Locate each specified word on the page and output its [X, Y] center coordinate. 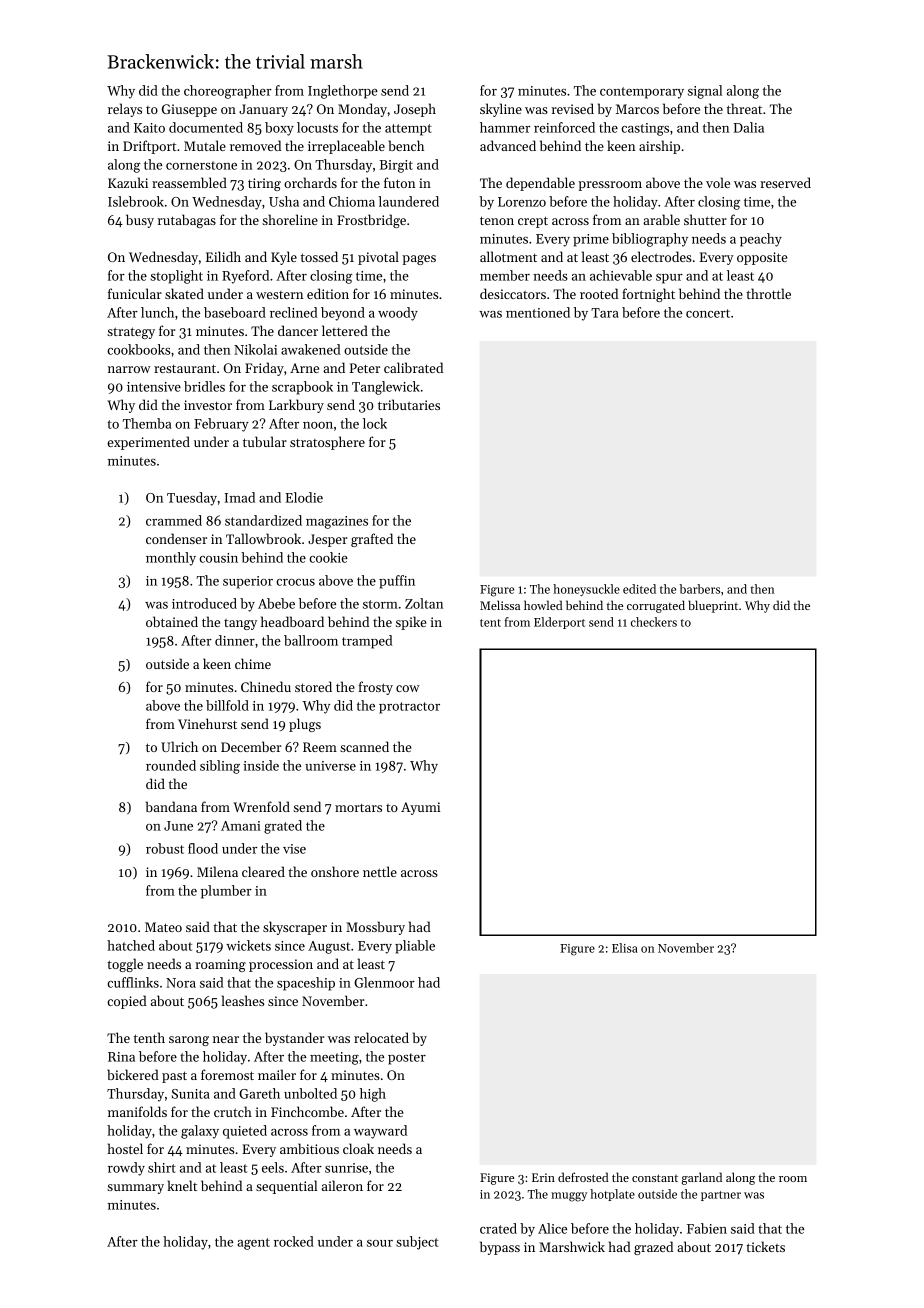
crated [498, 1228]
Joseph [415, 110]
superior [248, 582]
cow [408, 688]
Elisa [625, 948]
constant [655, 1178]
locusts [317, 127]
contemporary [642, 93]
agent [253, 1244]
